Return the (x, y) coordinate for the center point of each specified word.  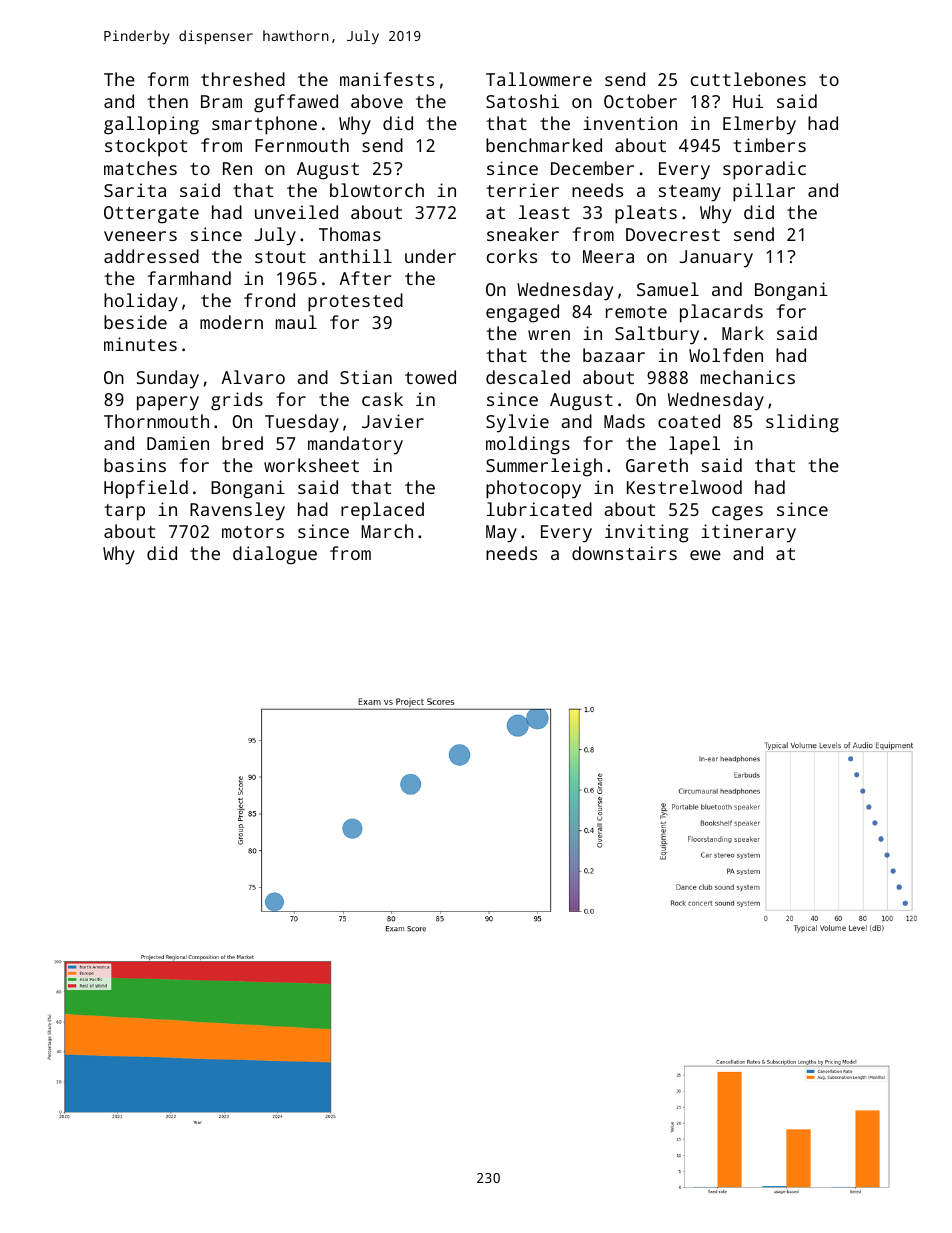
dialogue (275, 555)
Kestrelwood (684, 487)
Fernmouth (302, 145)
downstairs (624, 553)
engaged (522, 313)
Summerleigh (544, 467)
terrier (522, 190)
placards (721, 313)
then (167, 101)
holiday (141, 302)
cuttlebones (748, 79)
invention (630, 123)
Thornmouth (156, 421)
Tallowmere (539, 79)
